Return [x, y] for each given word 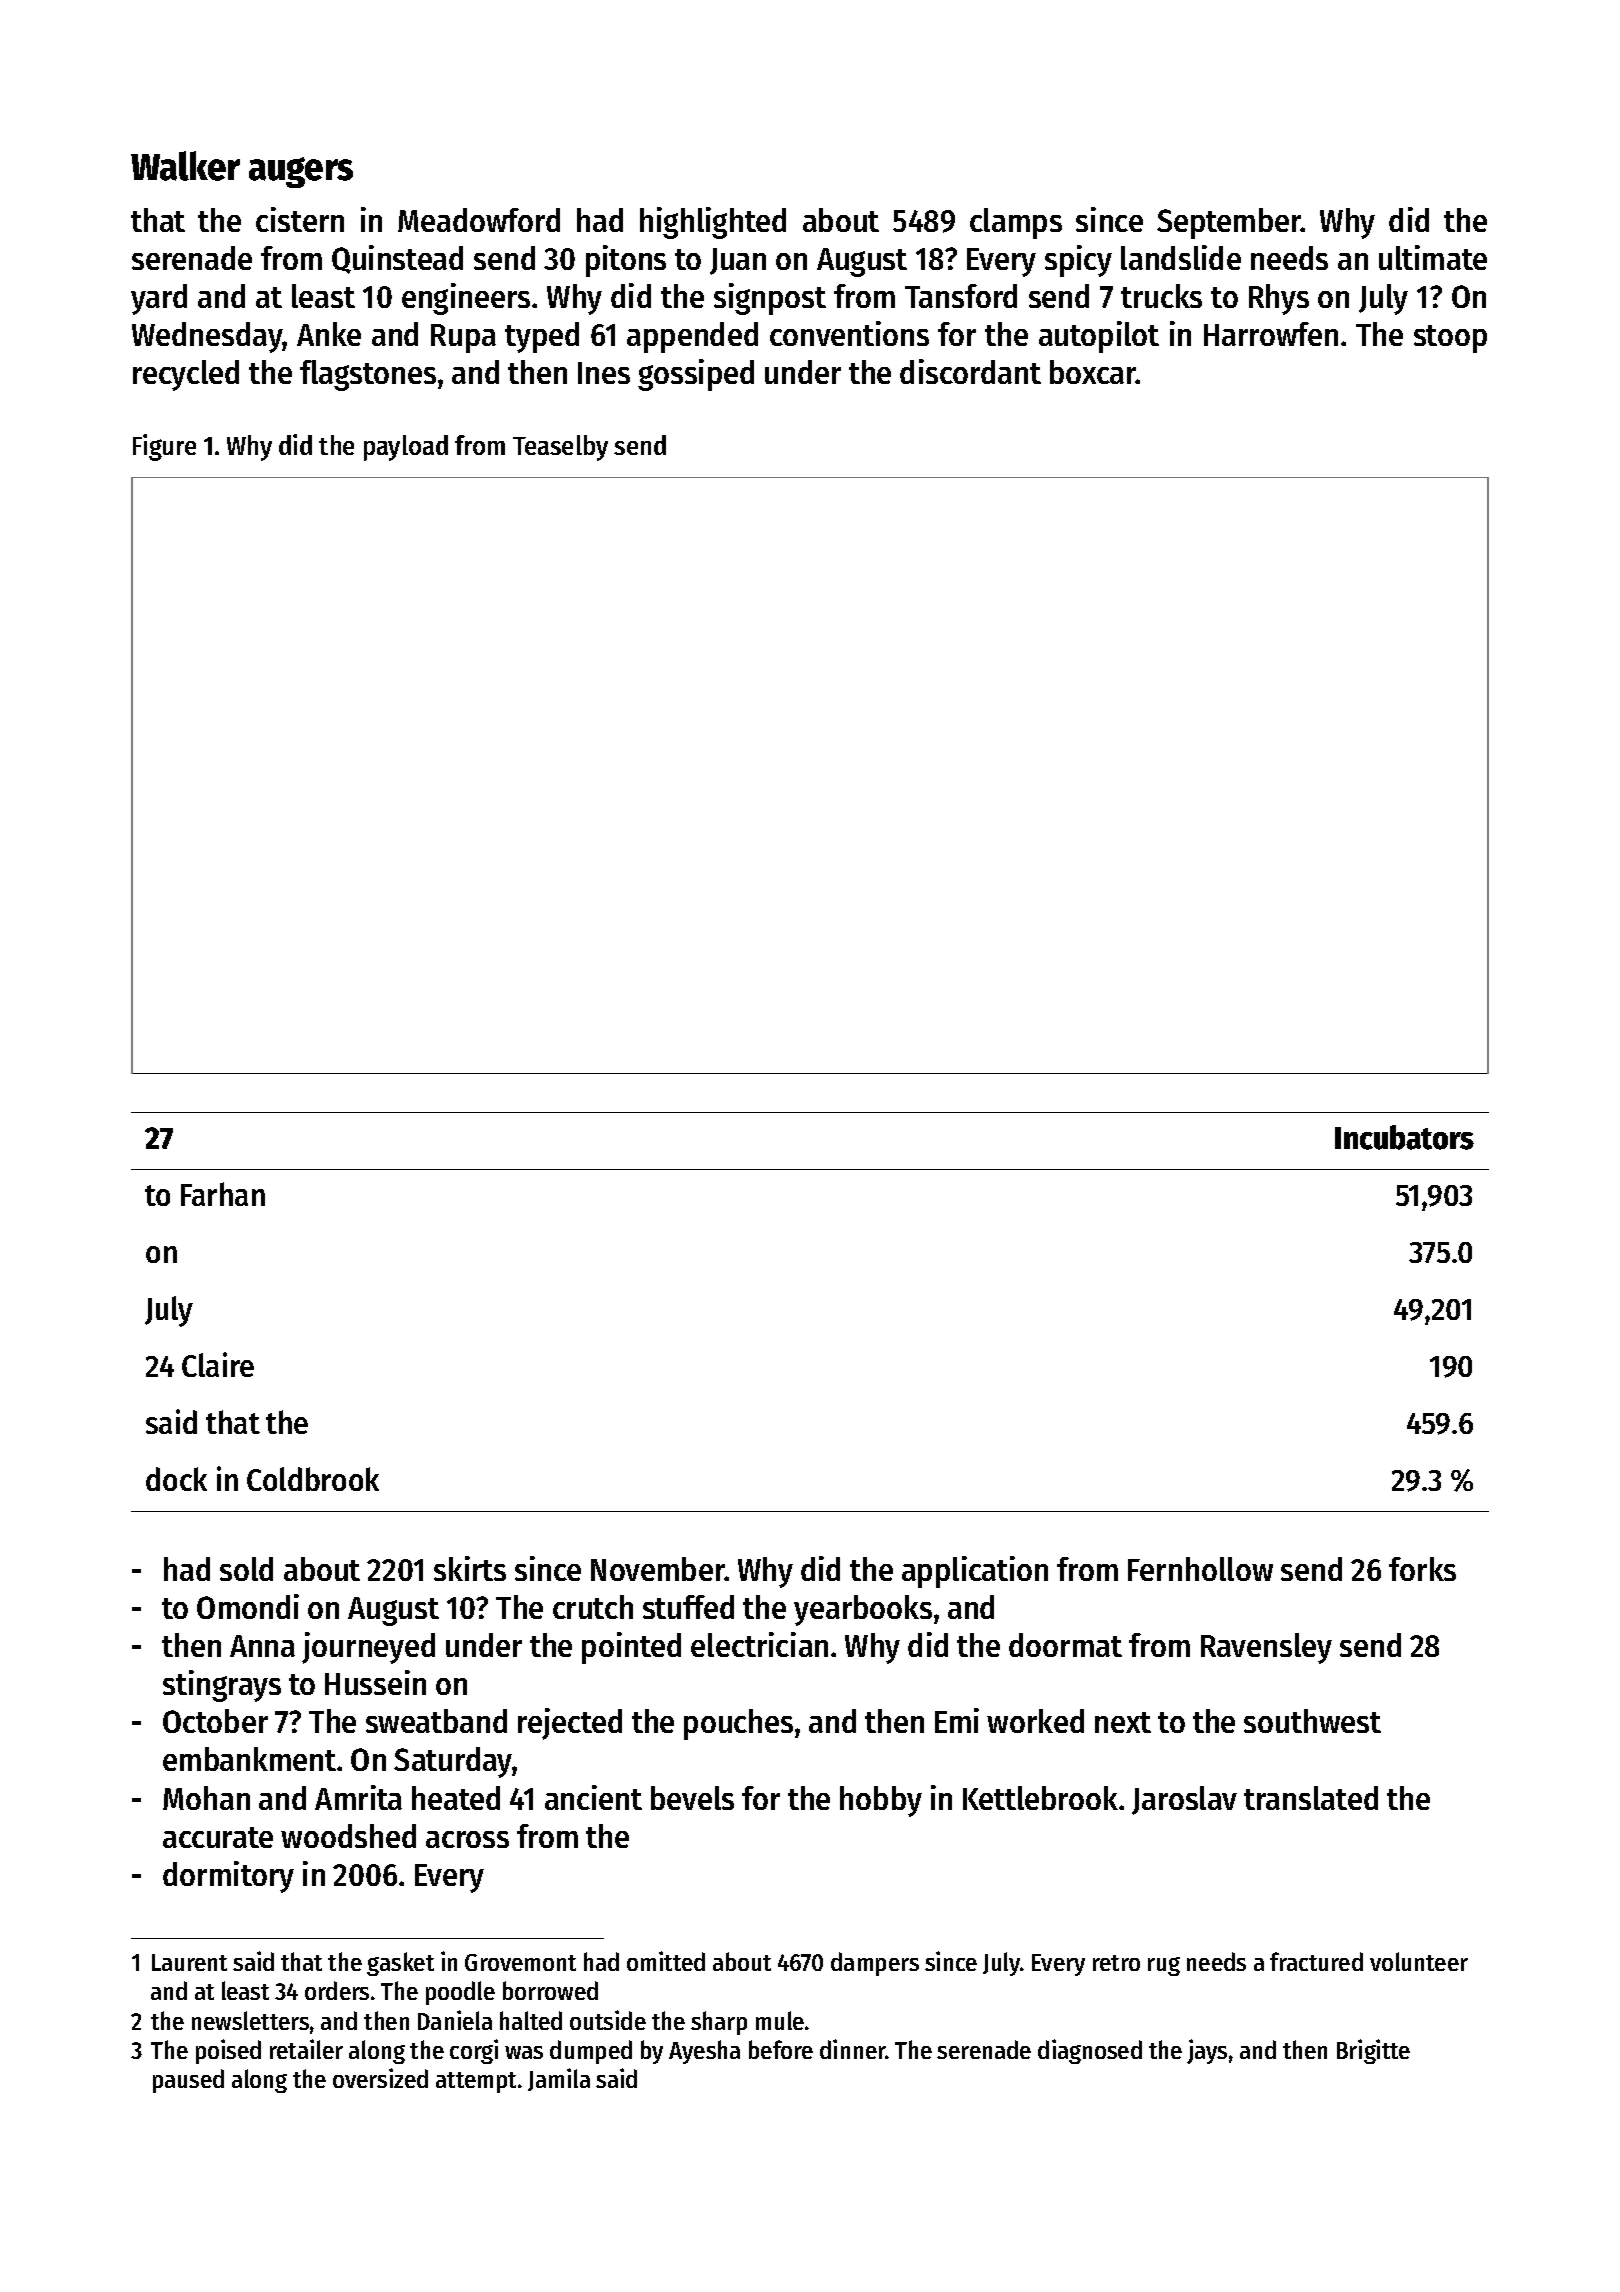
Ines [604, 373]
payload [406, 448]
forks [1422, 1569]
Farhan [223, 1194]
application [975, 1572]
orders [337, 1990]
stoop [1450, 339]
